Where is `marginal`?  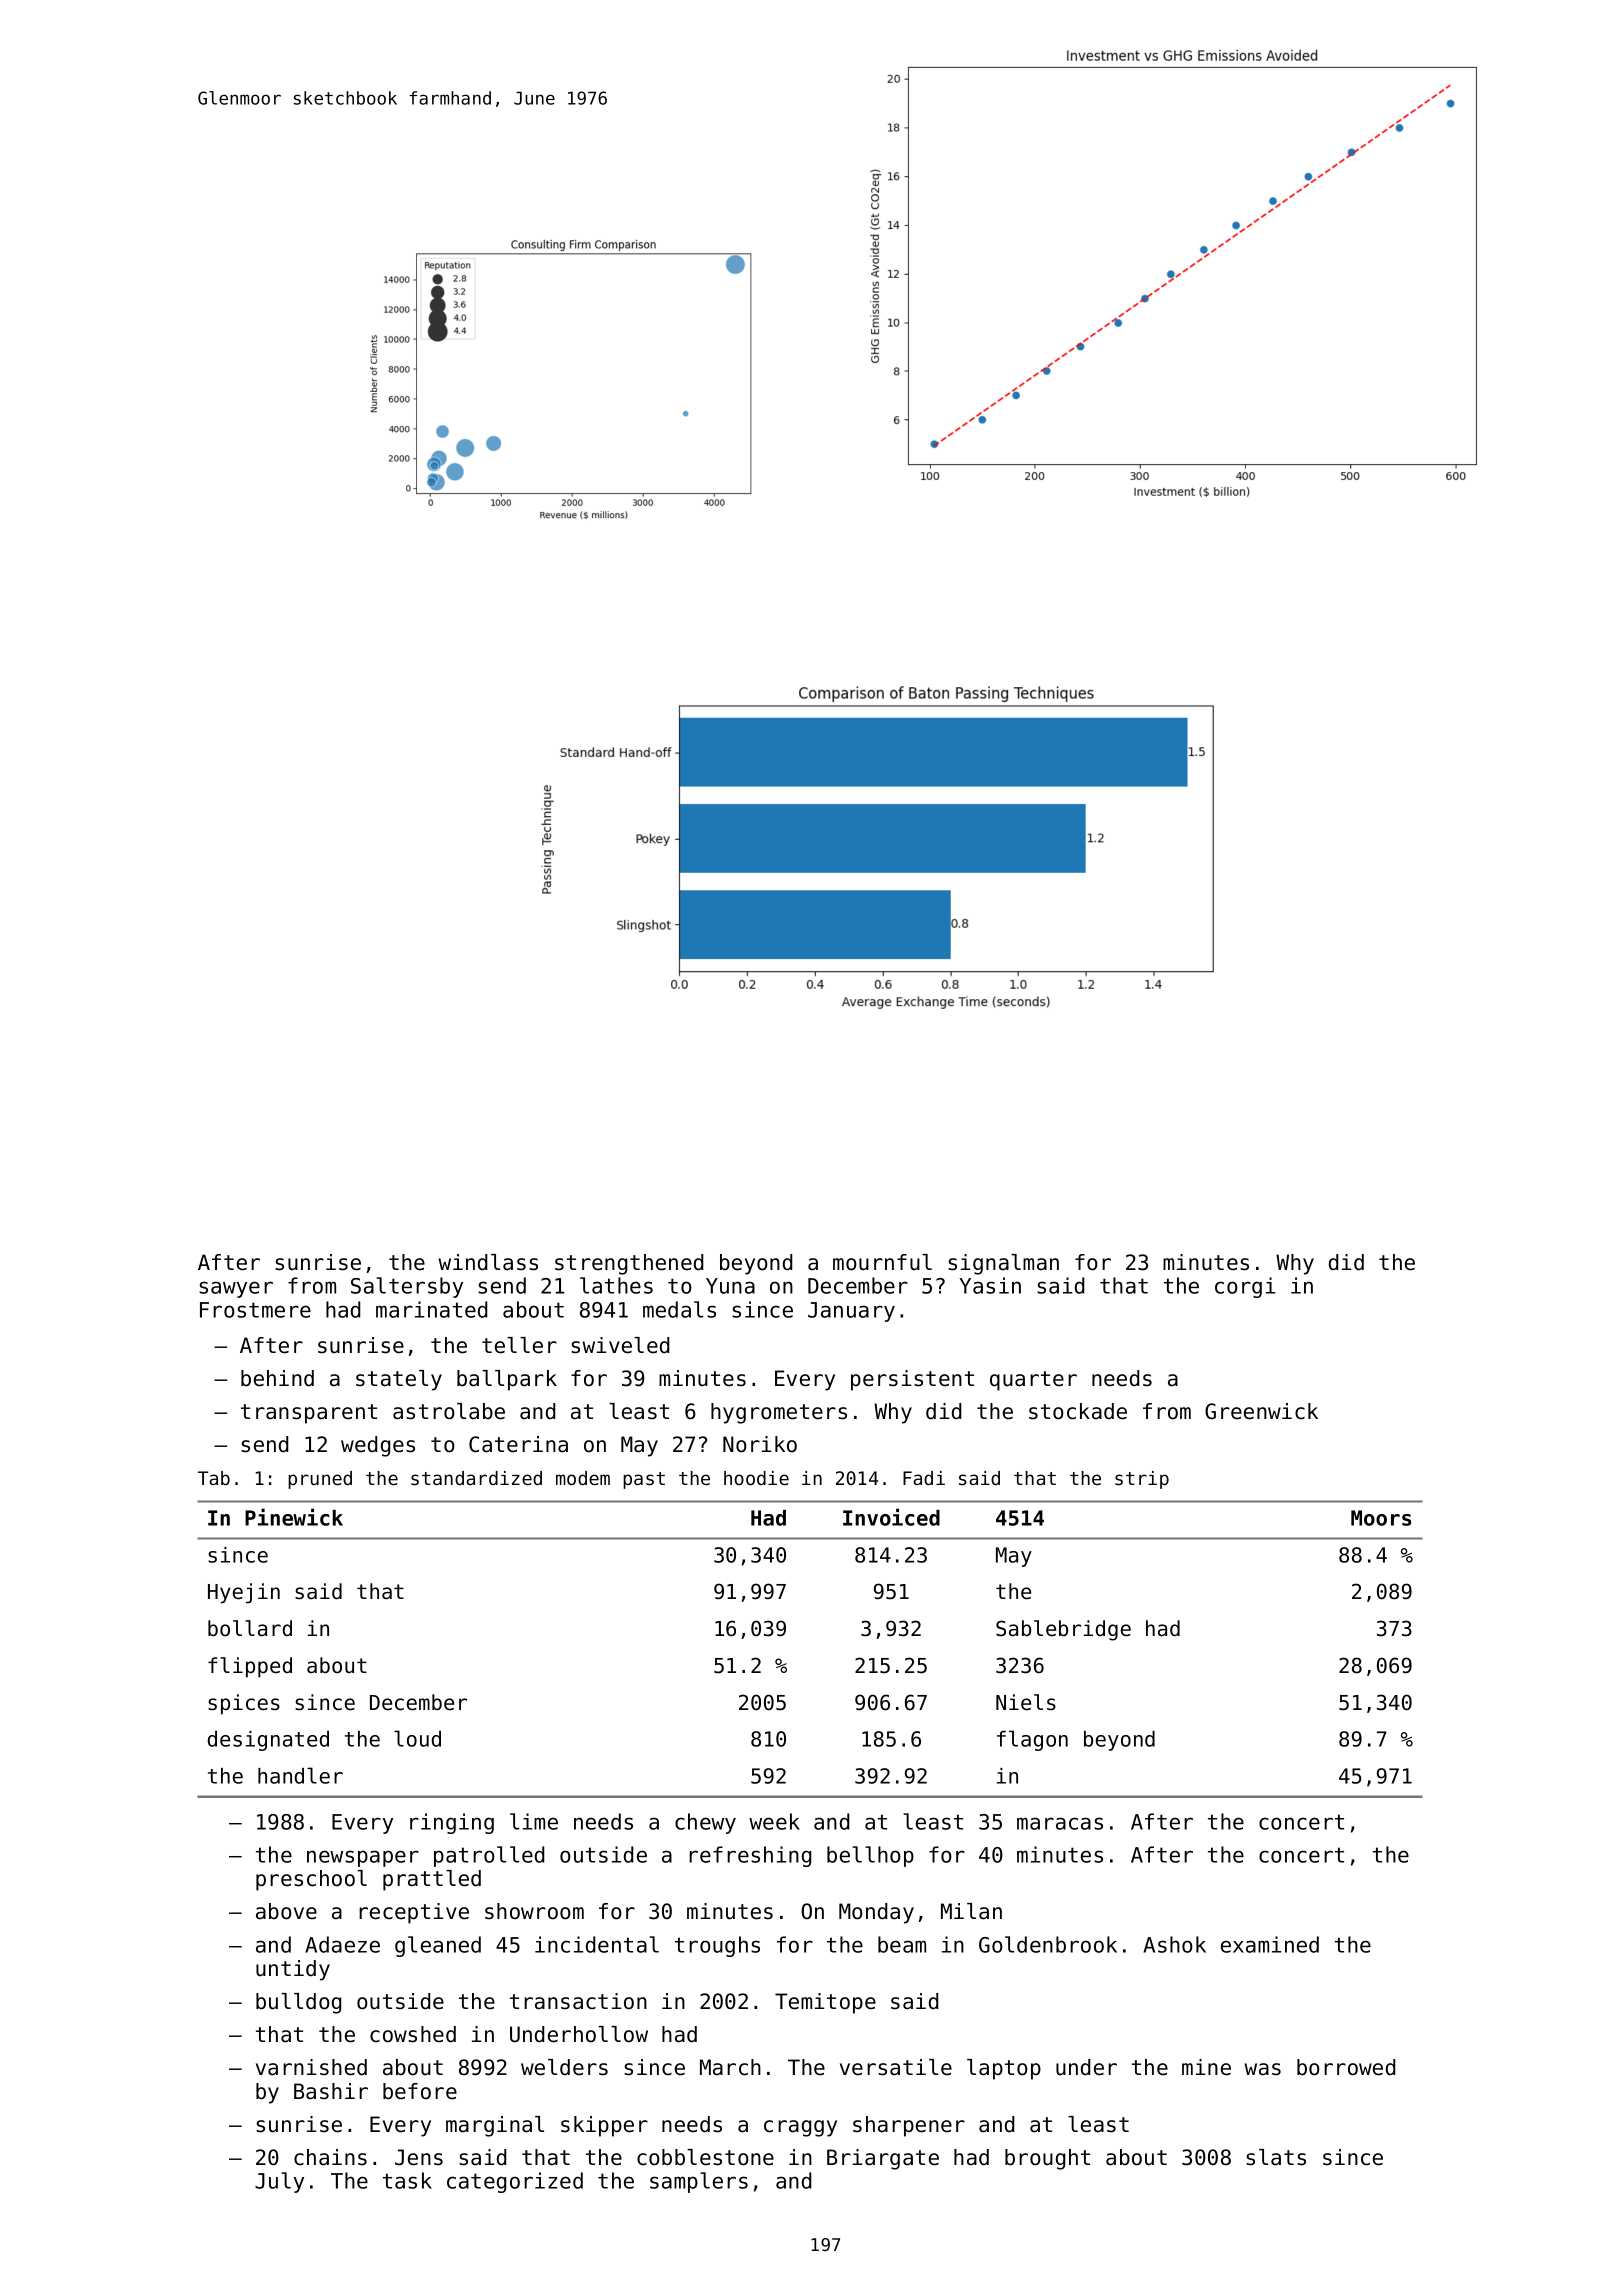 marginal is located at coordinates (495, 2126).
